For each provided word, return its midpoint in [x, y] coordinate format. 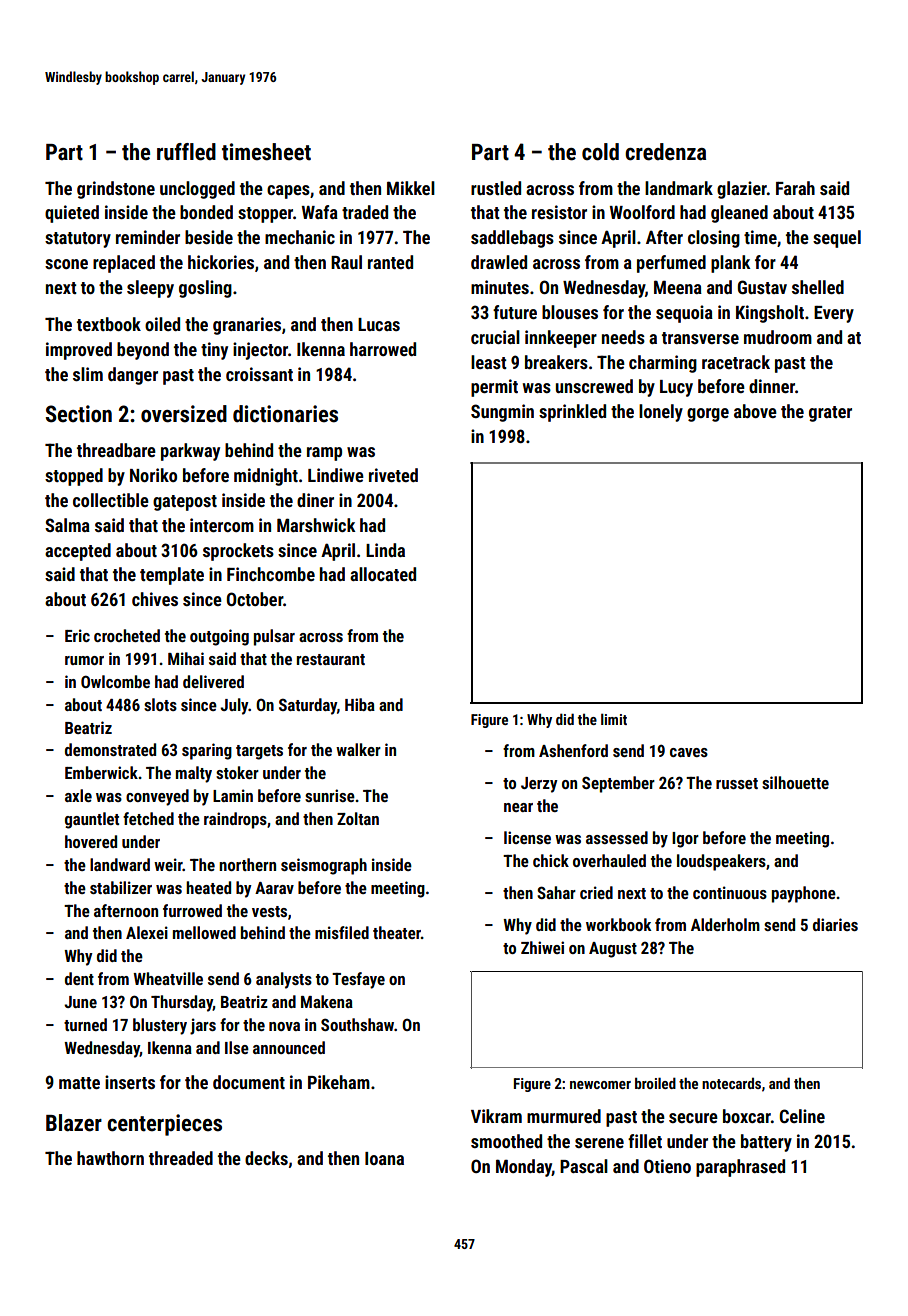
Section [79, 414]
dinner [772, 386]
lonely [661, 413]
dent [79, 978]
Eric [77, 635]
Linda [385, 550]
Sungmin [502, 413]
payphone [804, 894]
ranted [390, 262]
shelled [818, 287]
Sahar [556, 892]
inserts [130, 1082]
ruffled [186, 152]
